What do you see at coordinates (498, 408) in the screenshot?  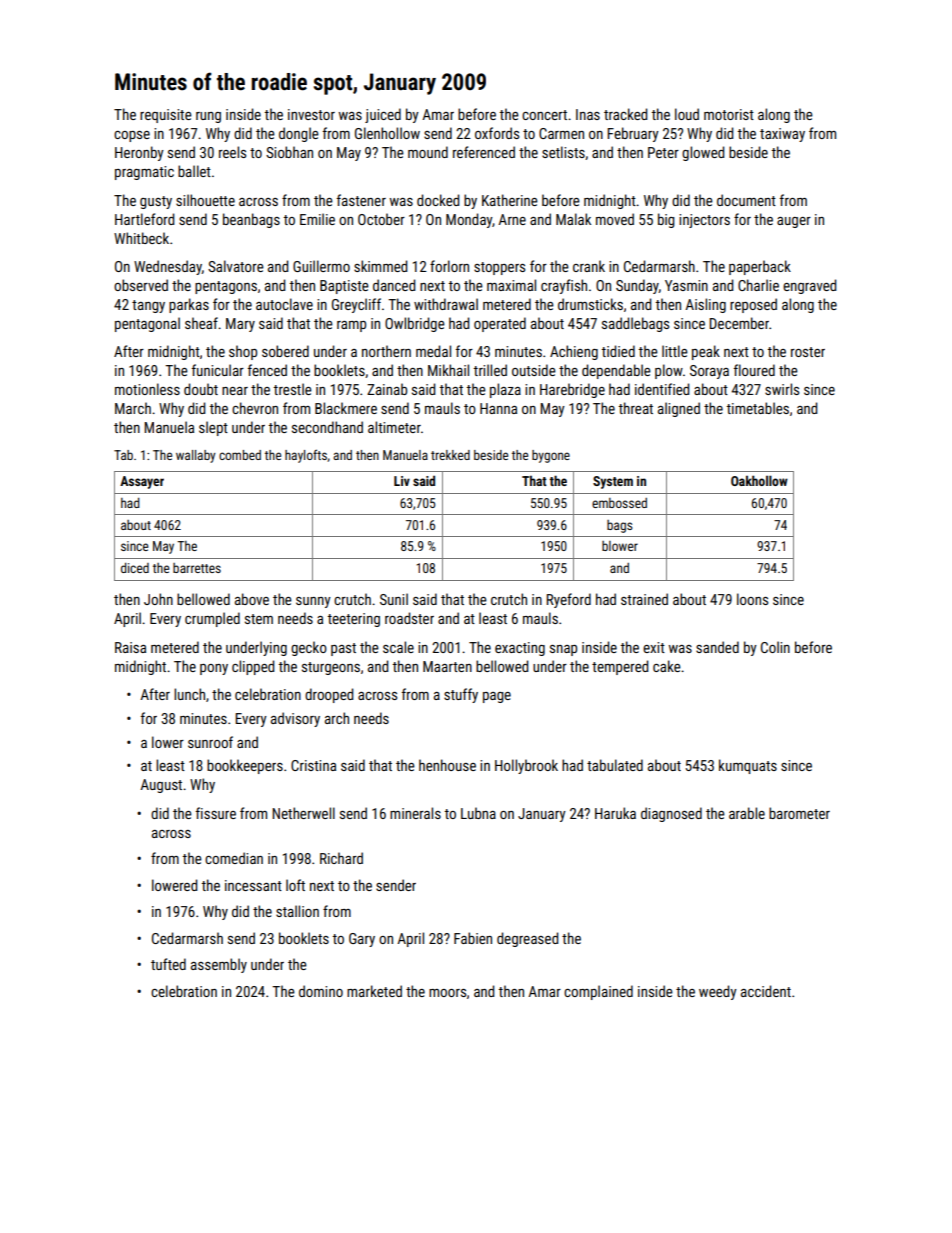 I see `Hanna` at bounding box center [498, 408].
